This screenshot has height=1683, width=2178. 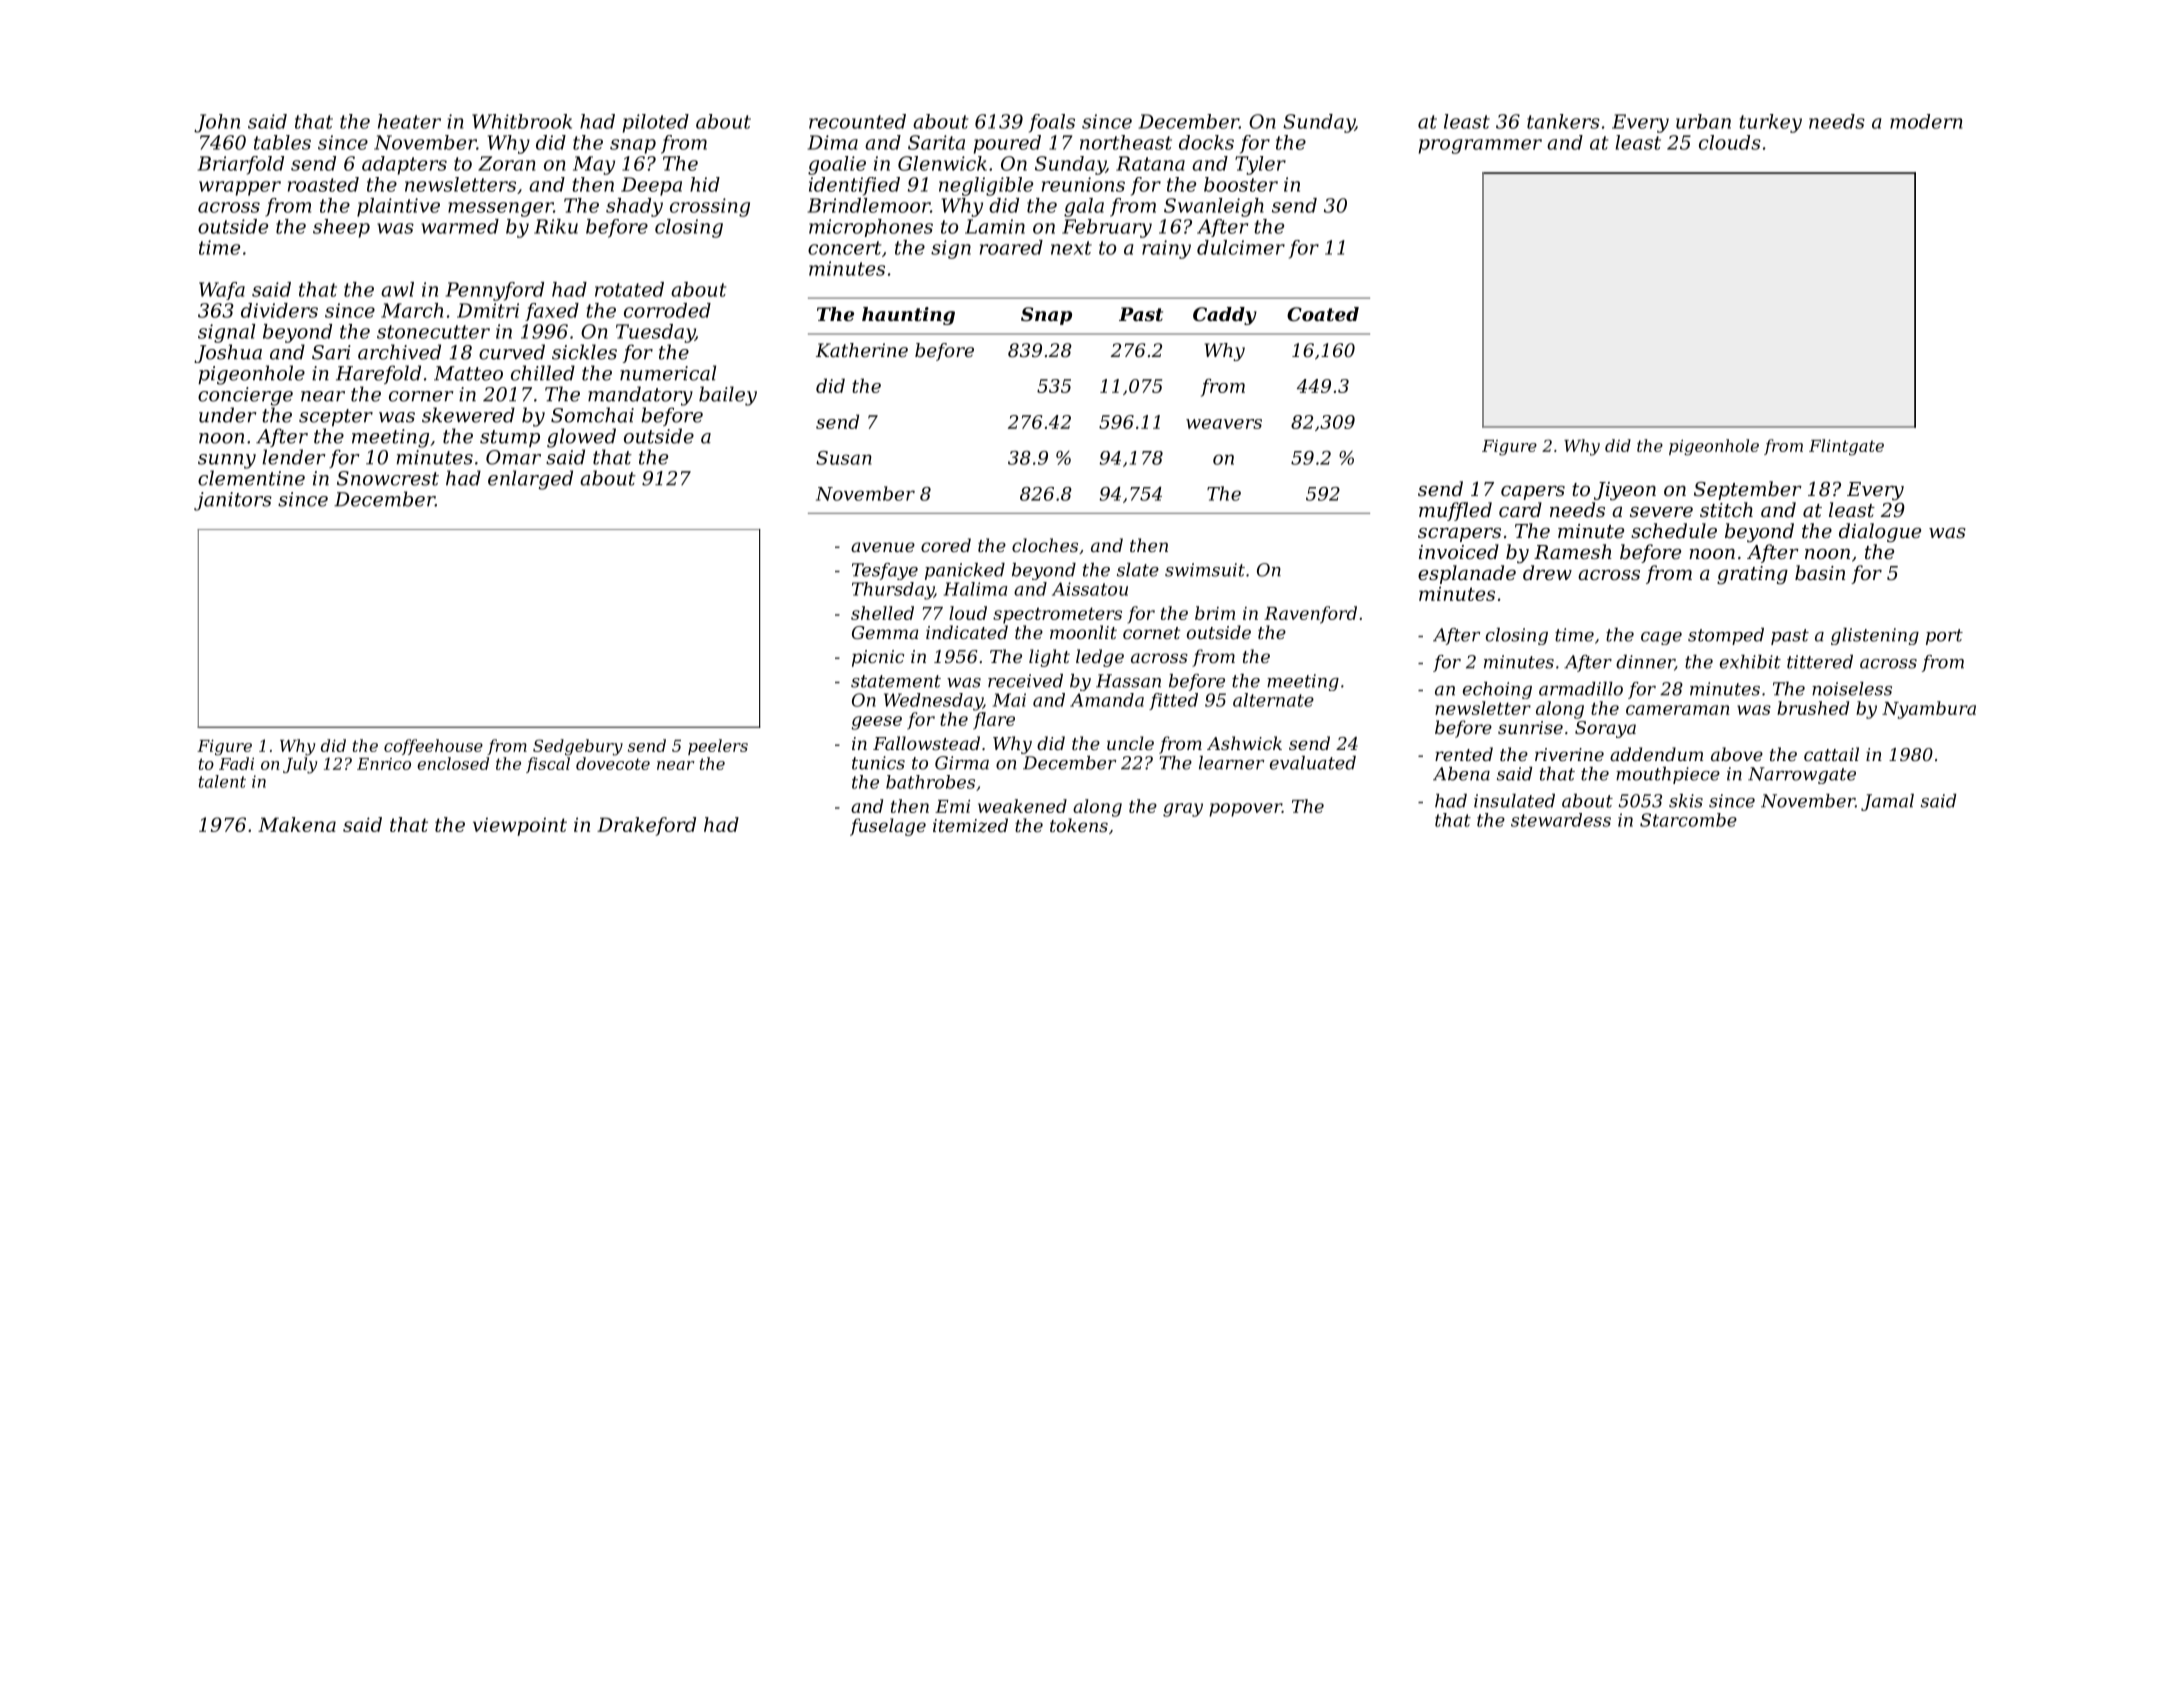 What do you see at coordinates (530, 480) in the screenshot?
I see `enlarged` at bounding box center [530, 480].
